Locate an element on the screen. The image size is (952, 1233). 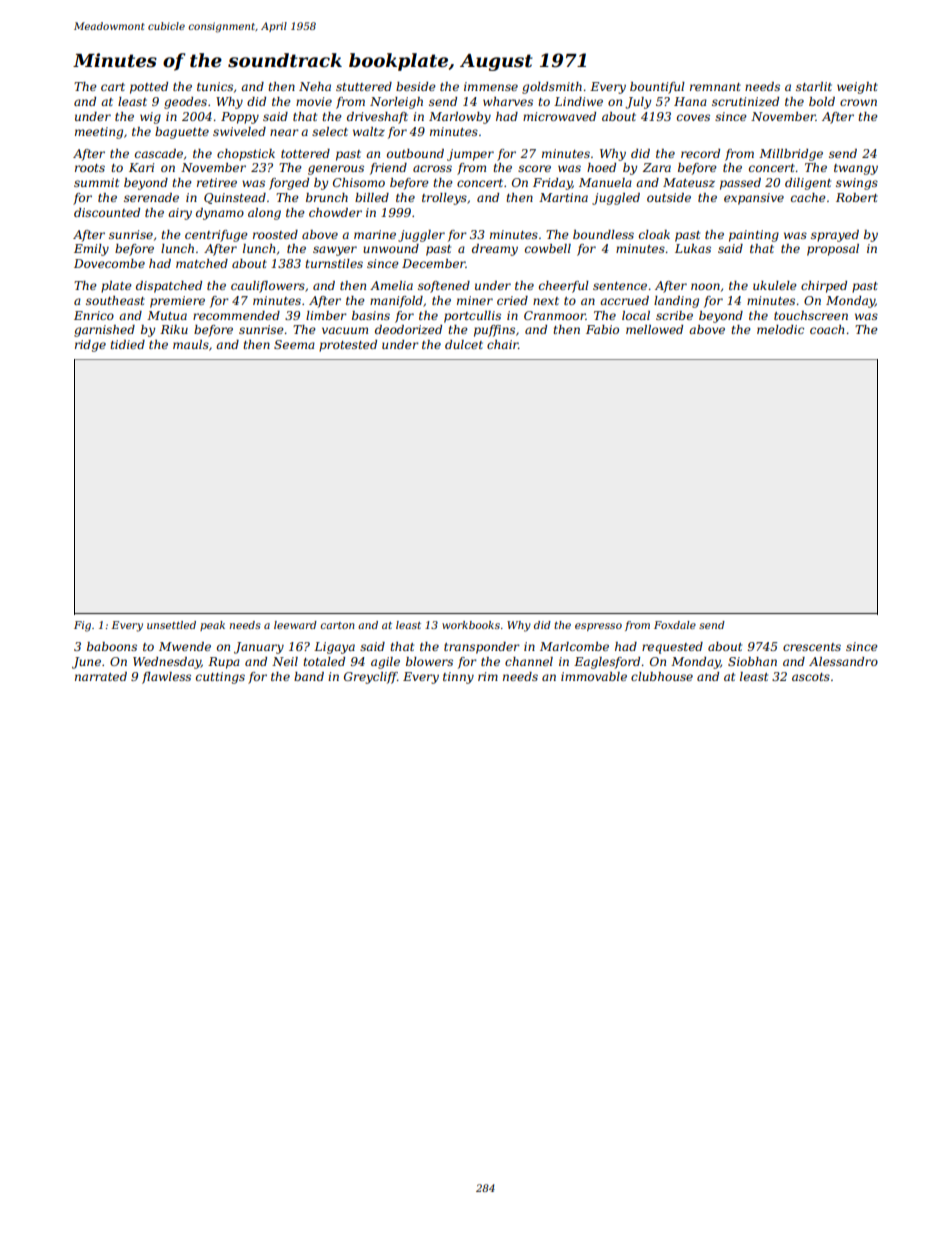
chopstick is located at coordinates (246, 155).
